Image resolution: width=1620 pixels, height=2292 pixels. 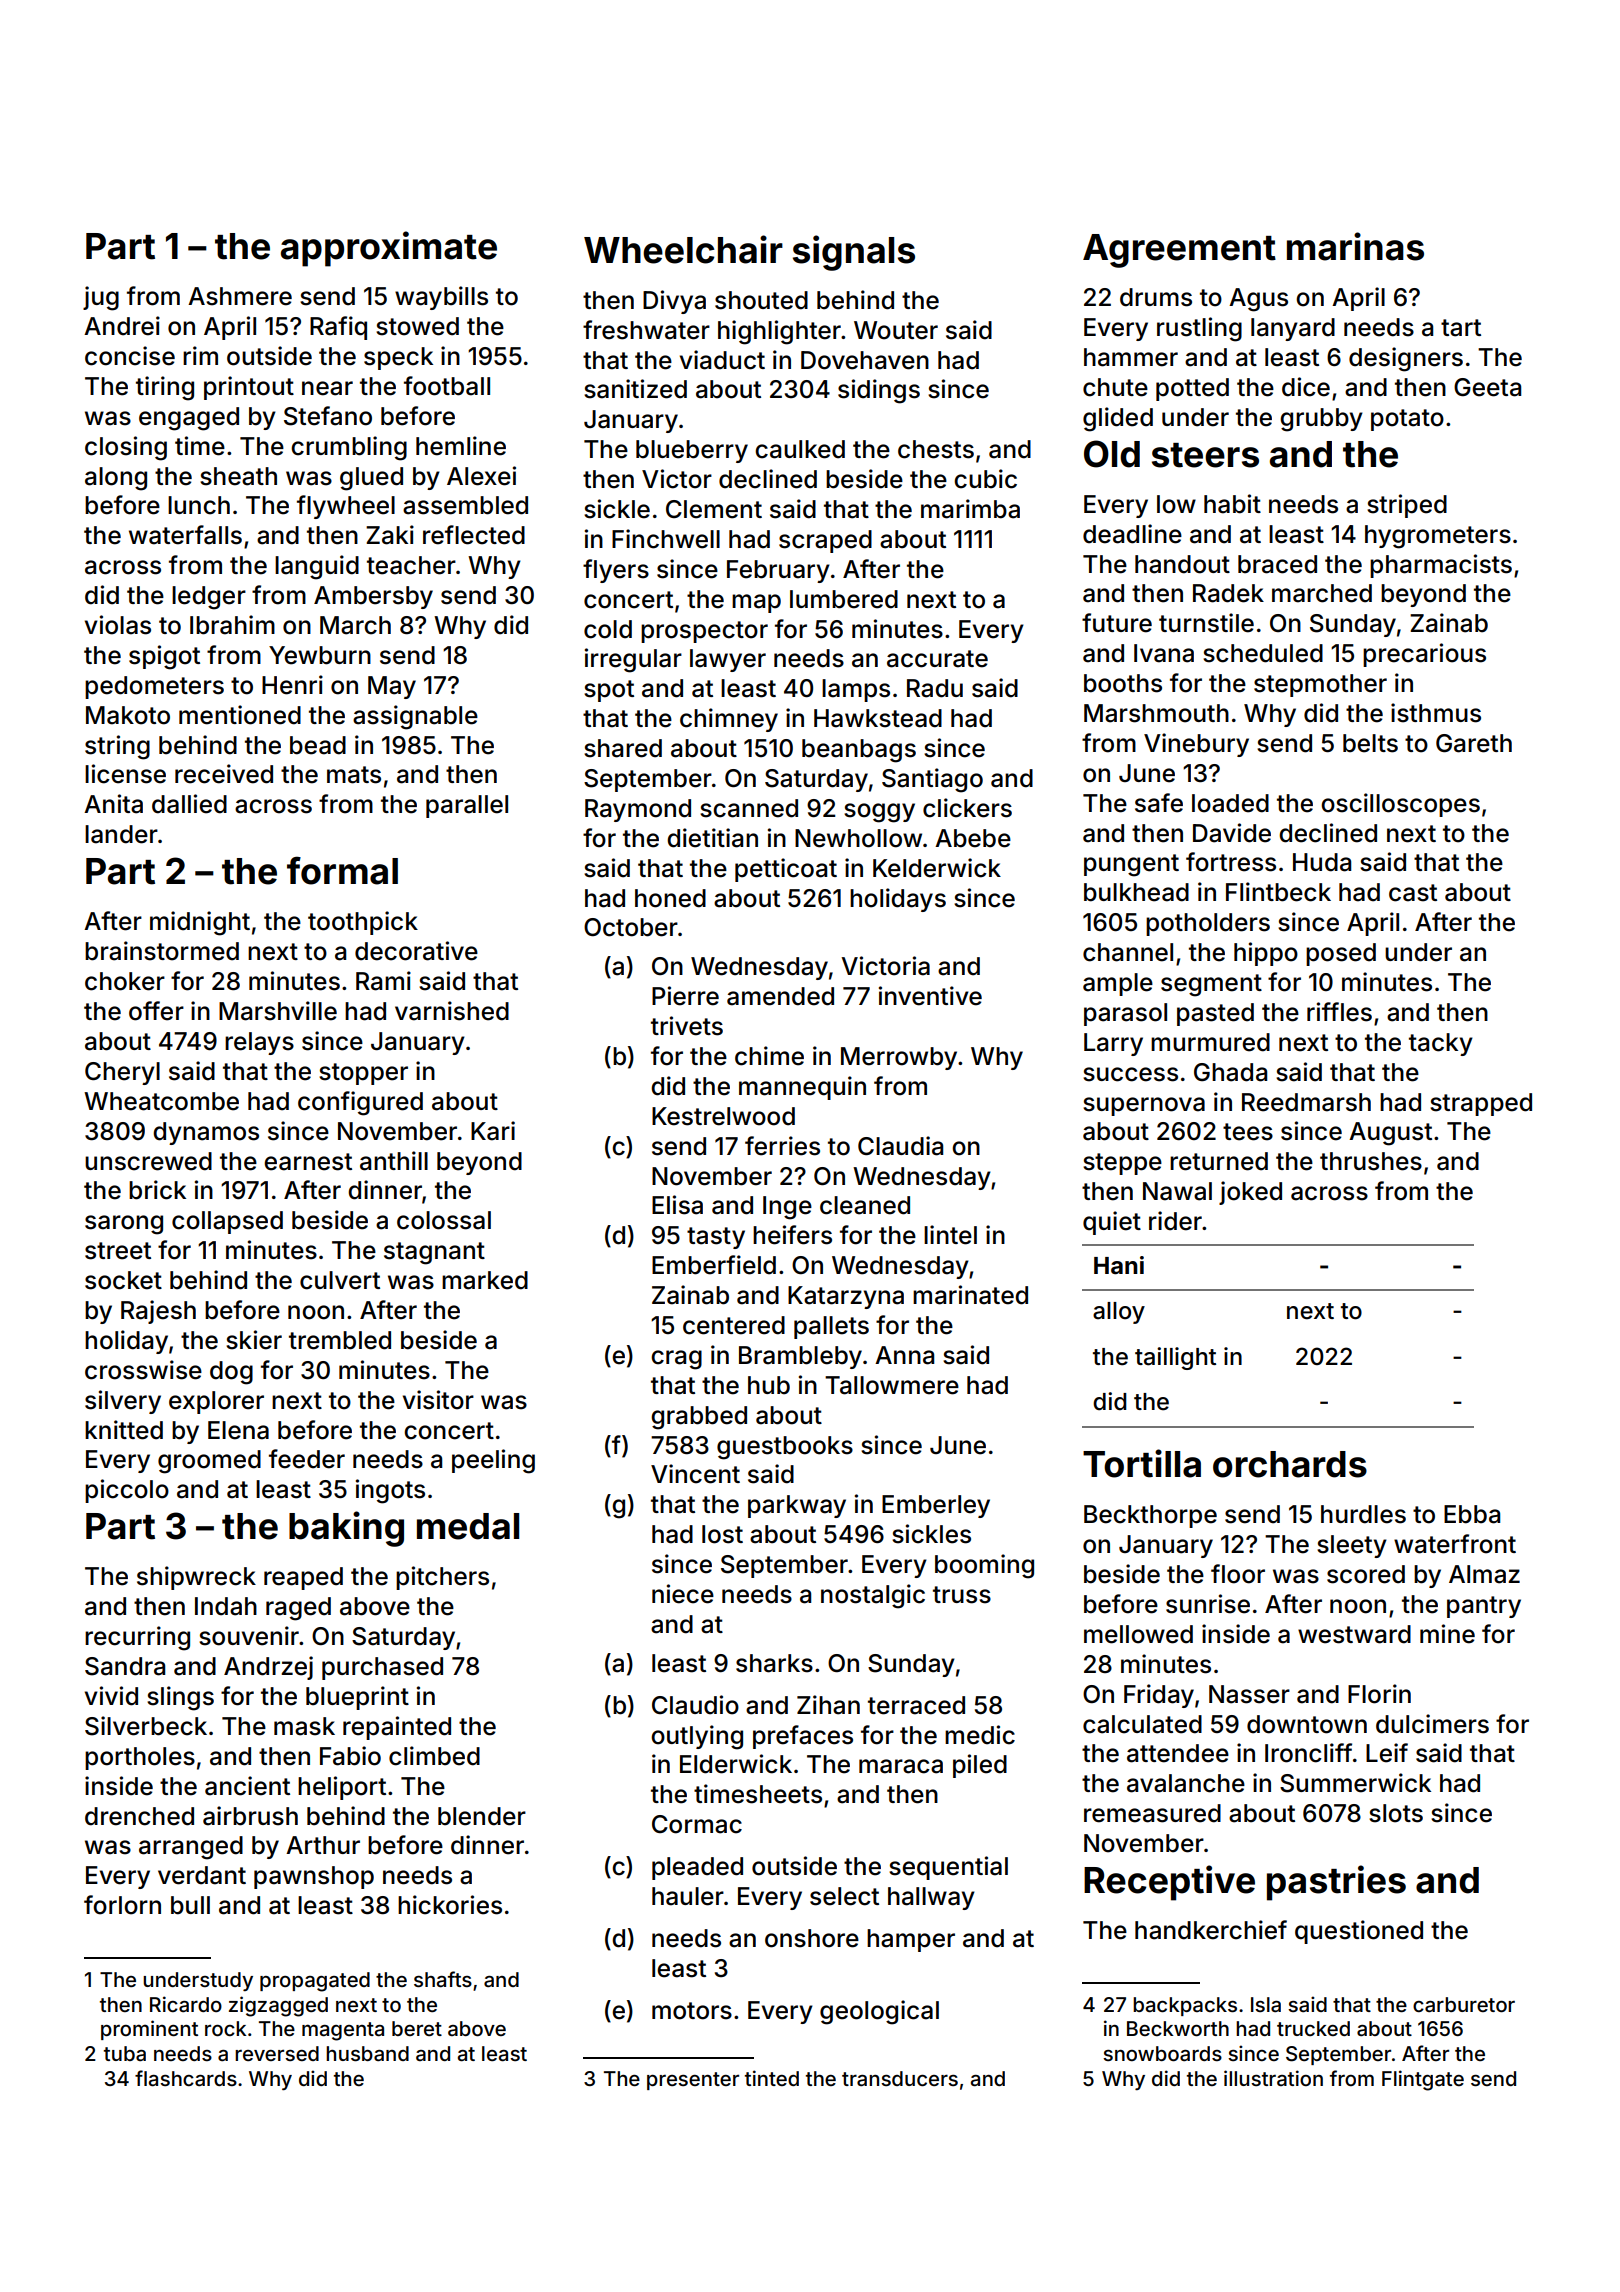 I want to click on closing, so click(x=126, y=448).
